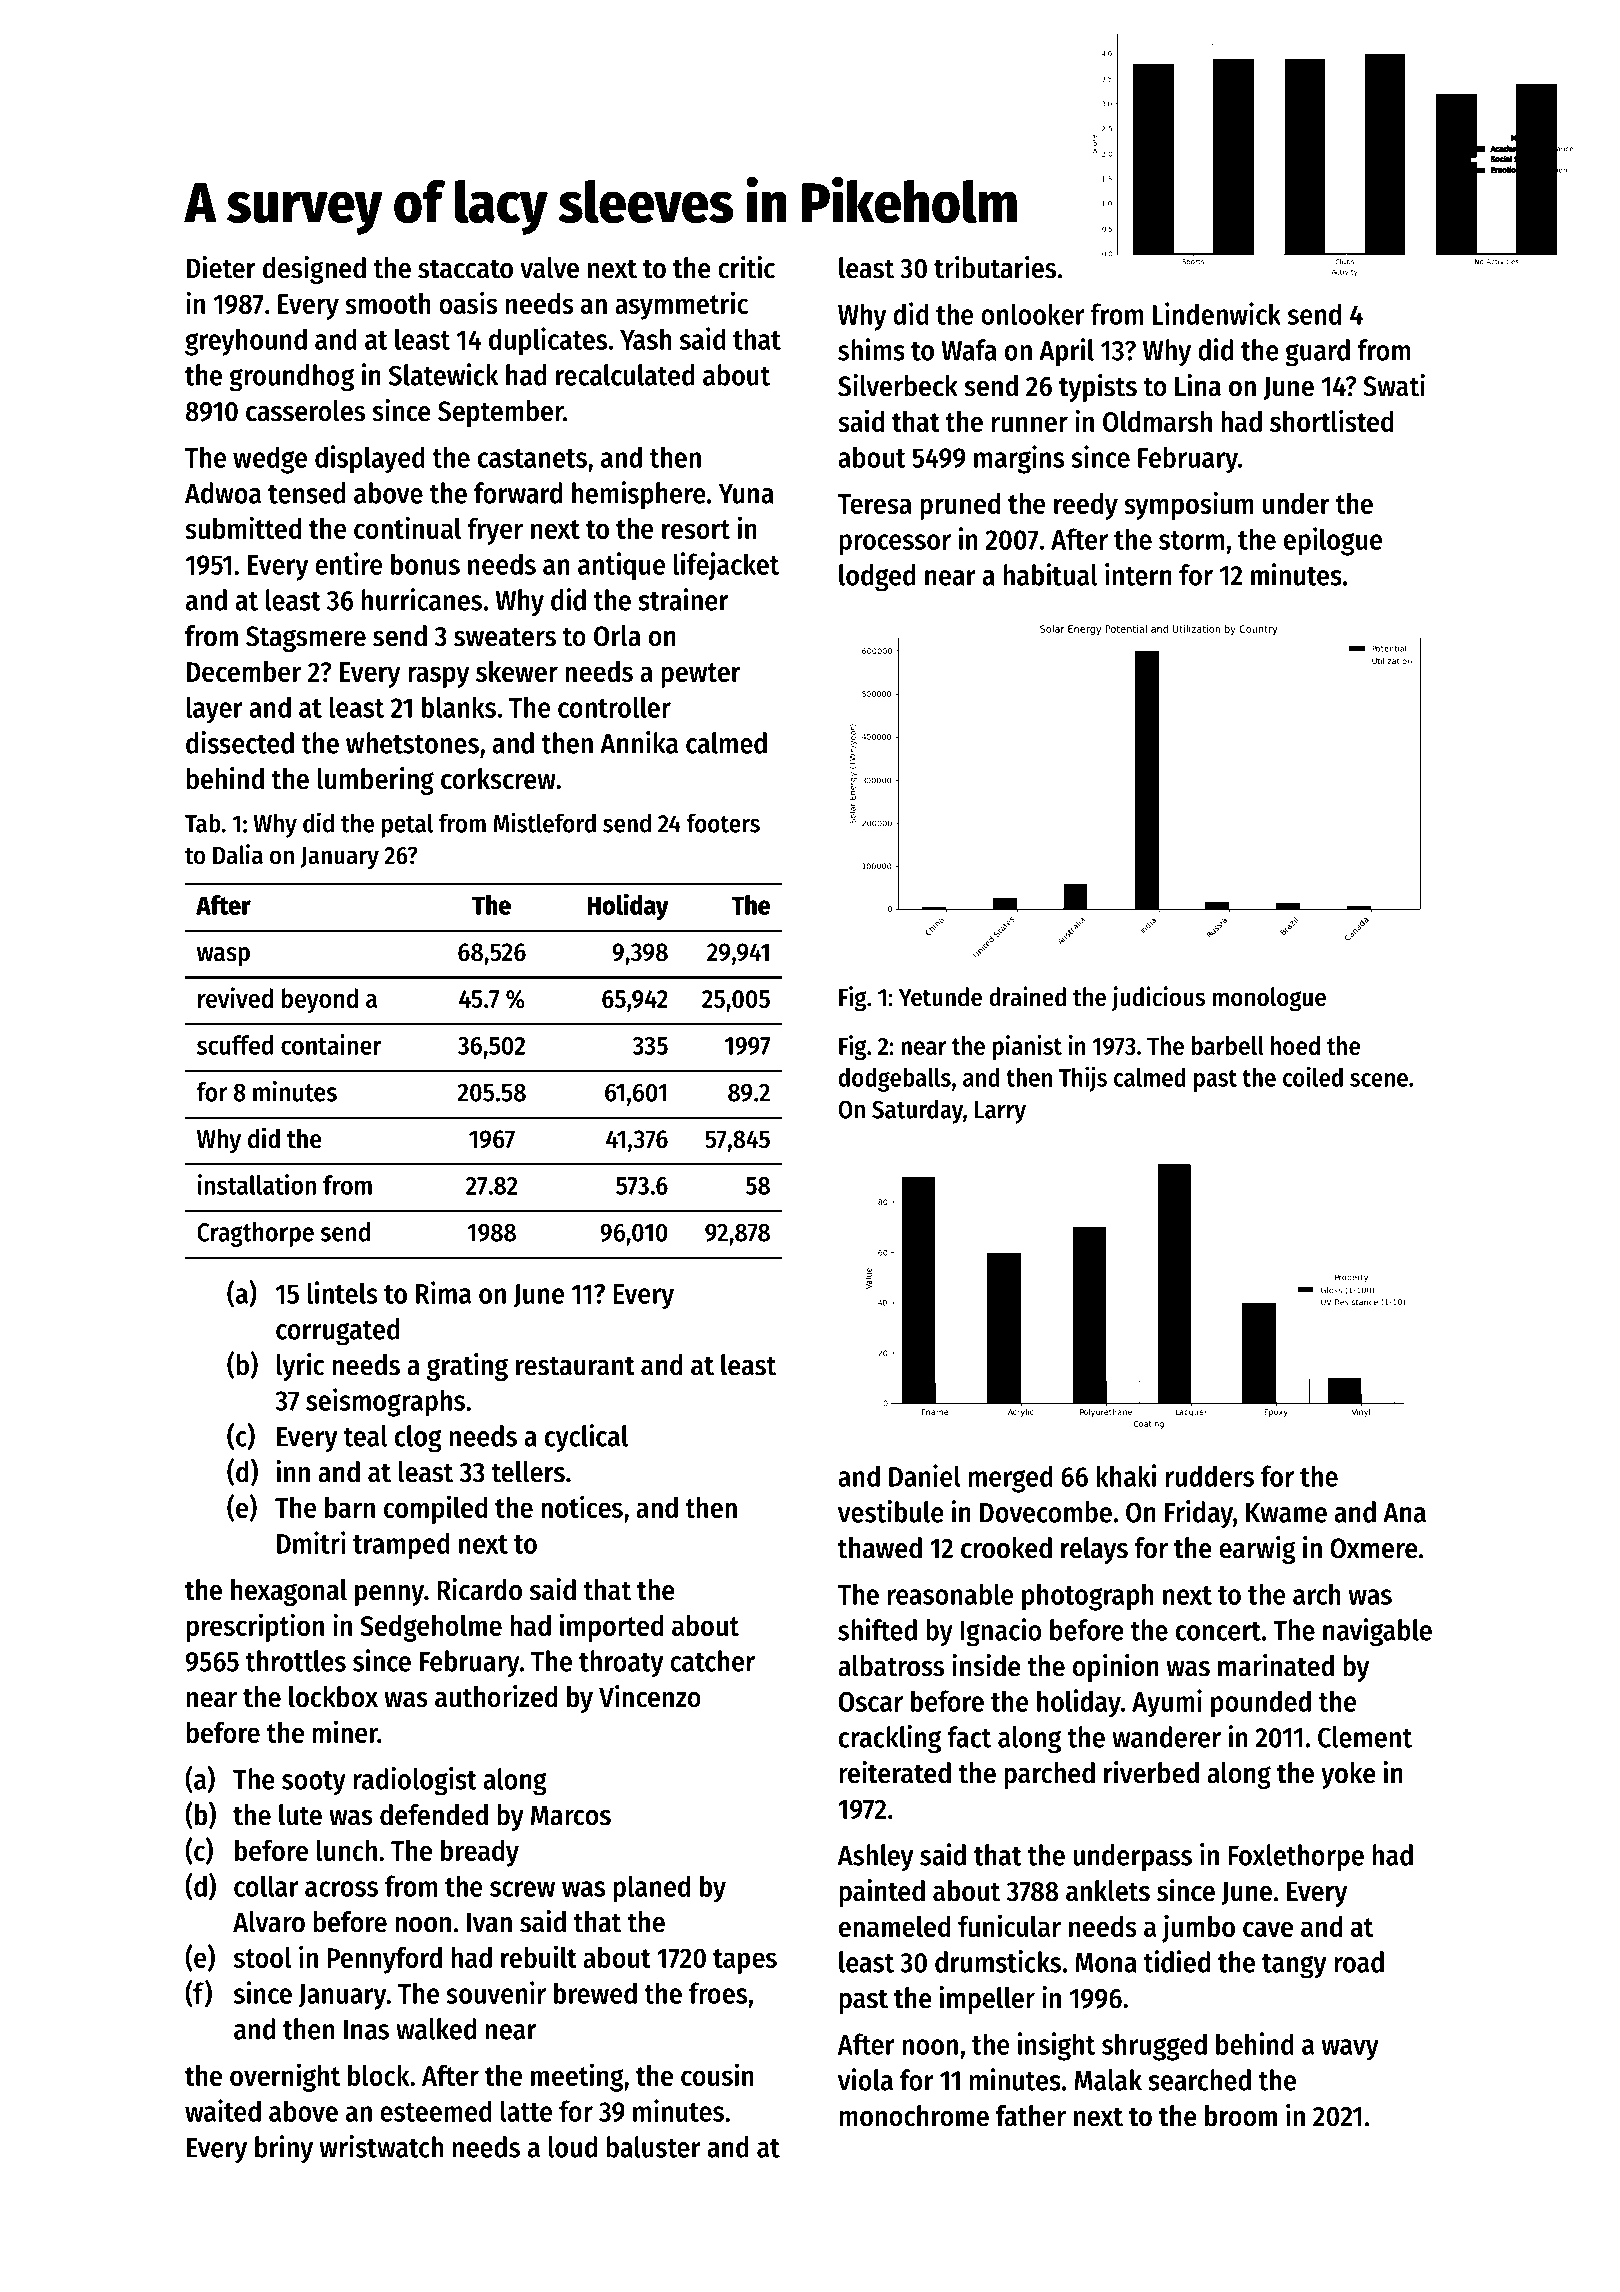 The height and width of the document is (2292, 1620). Describe the element at coordinates (746, 267) in the document. I see `critic` at that location.
